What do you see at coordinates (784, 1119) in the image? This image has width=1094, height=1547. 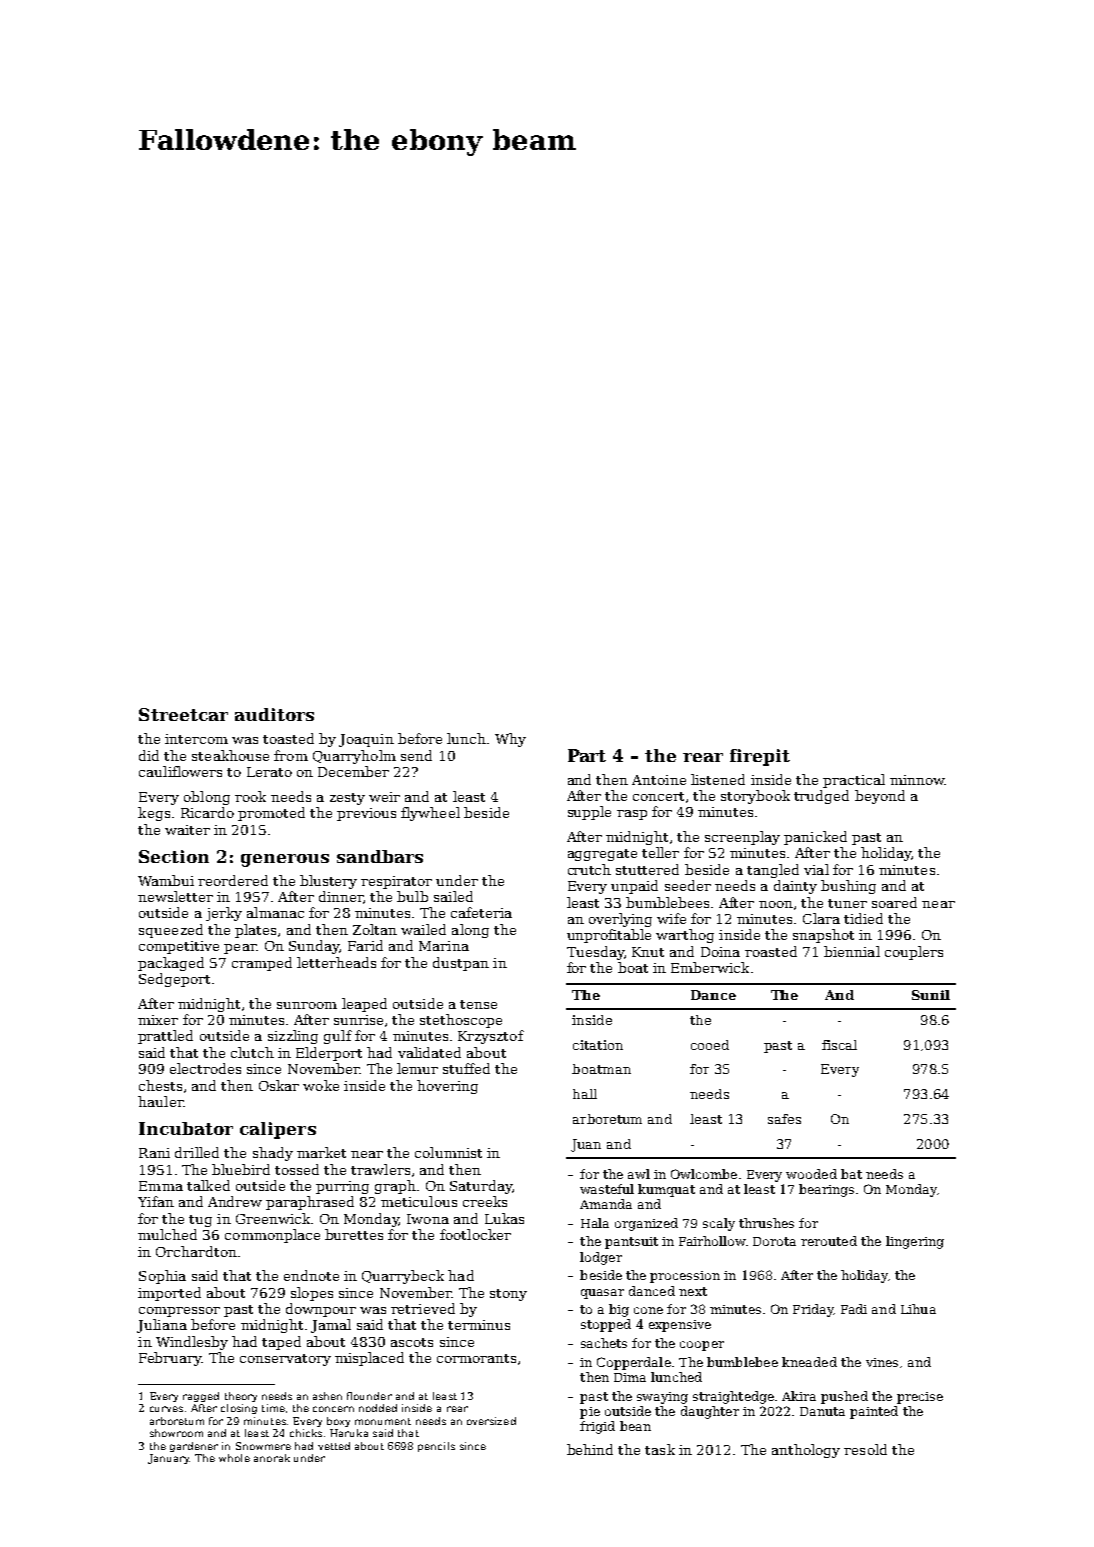 I see `safes` at bounding box center [784, 1119].
